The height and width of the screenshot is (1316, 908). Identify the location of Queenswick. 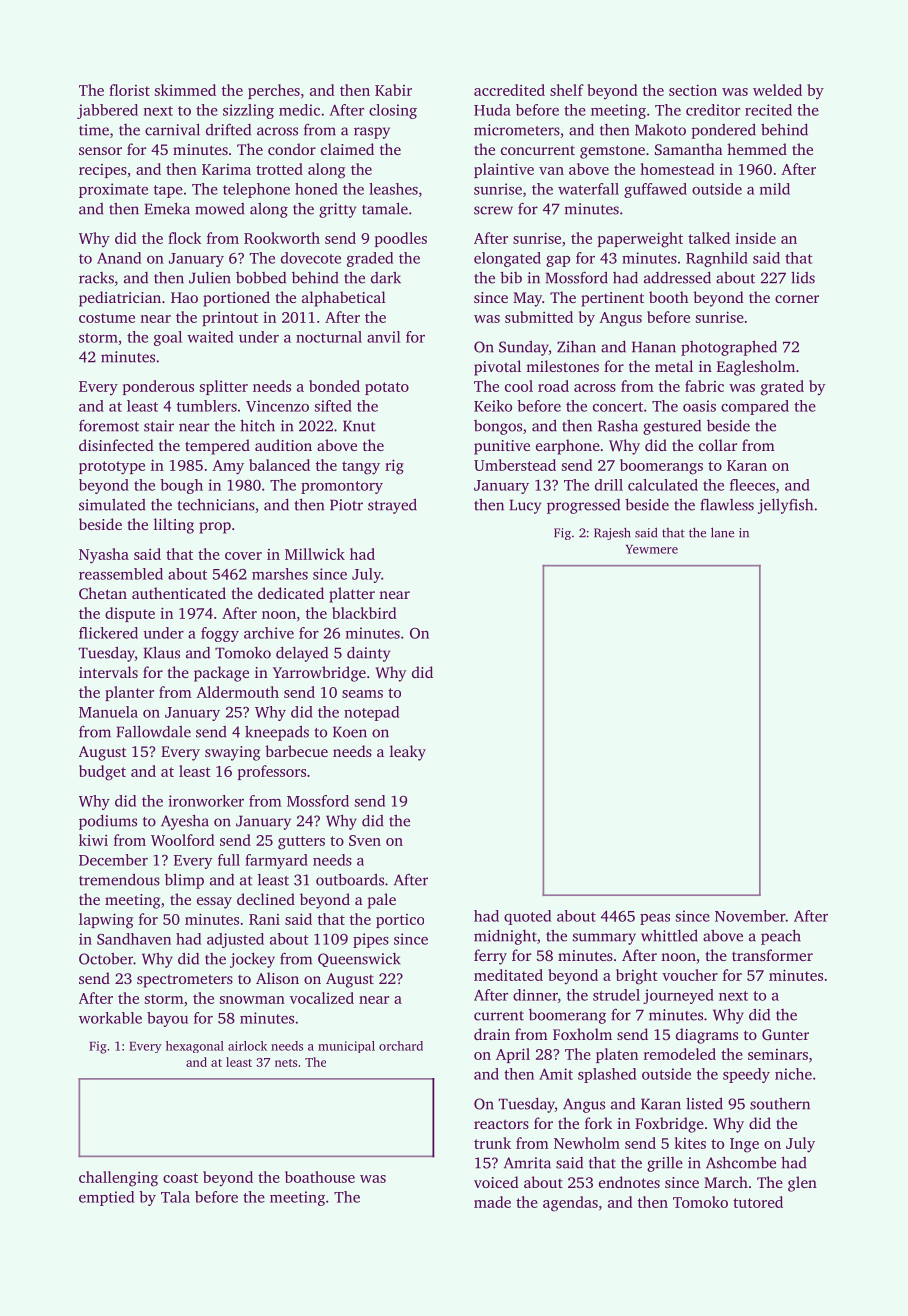
(359, 960).
